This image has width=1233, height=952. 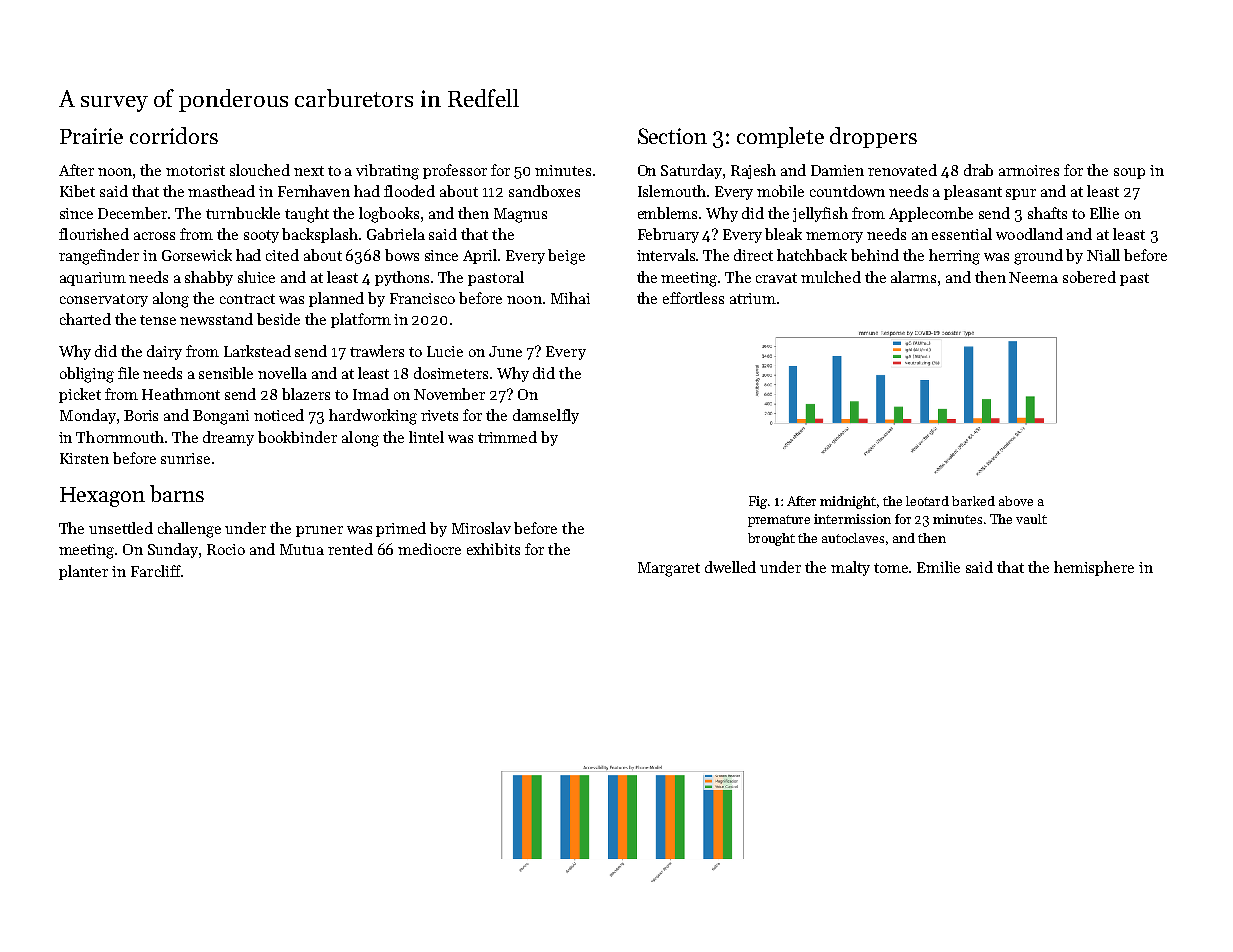 What do you see at coordinates (1103, 255) in the image?
I see `Niall` at bounding box center [1103, 255].
